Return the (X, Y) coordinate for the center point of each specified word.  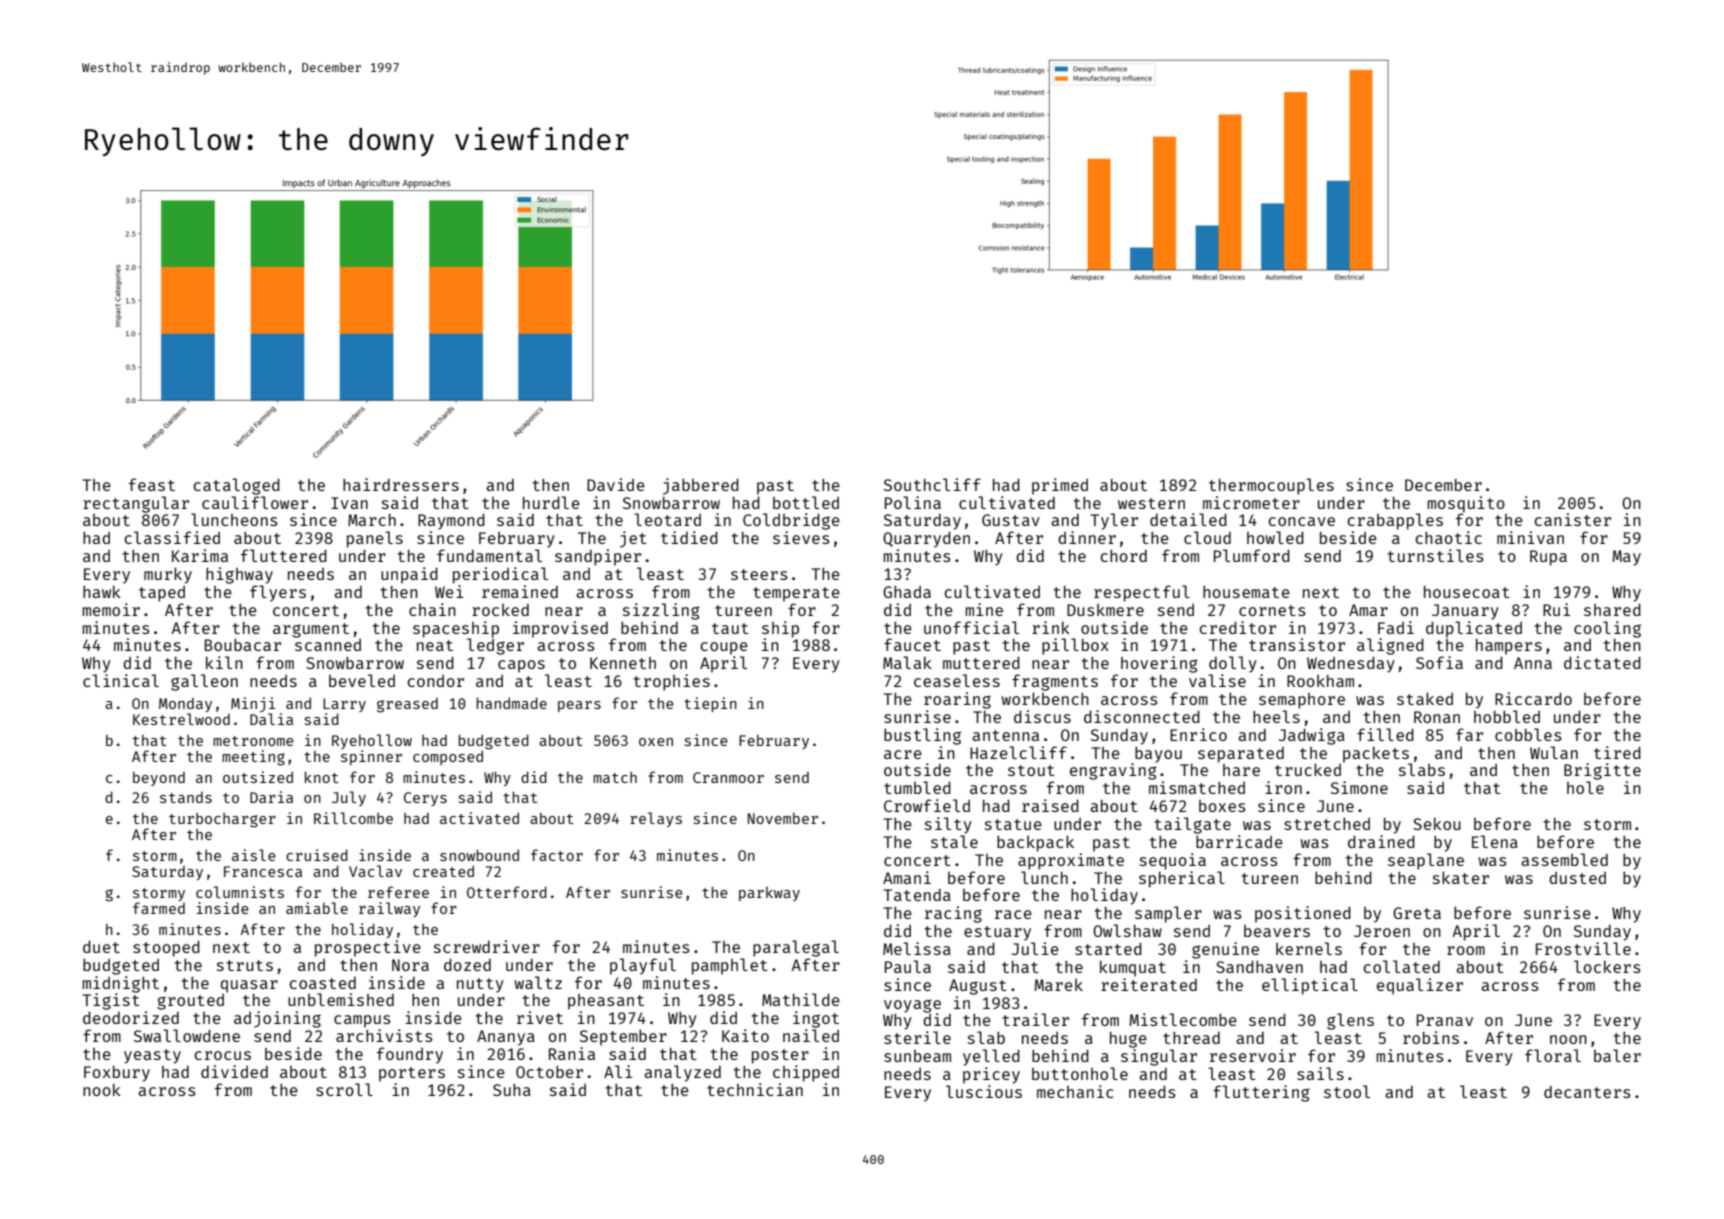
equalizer (1420, 986)
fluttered (284, 555)
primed (1060, 486)
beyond (159, 779)
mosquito (1466, 504)
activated (479, 818)
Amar (1368, 610)
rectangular (136, 504)
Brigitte (1602, 771)
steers (759, 574)
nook (102, 1089)
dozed (467, 964)
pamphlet (730, 966)
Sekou (1437, 823)
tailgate (1192, 825)
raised (1050, 805)
